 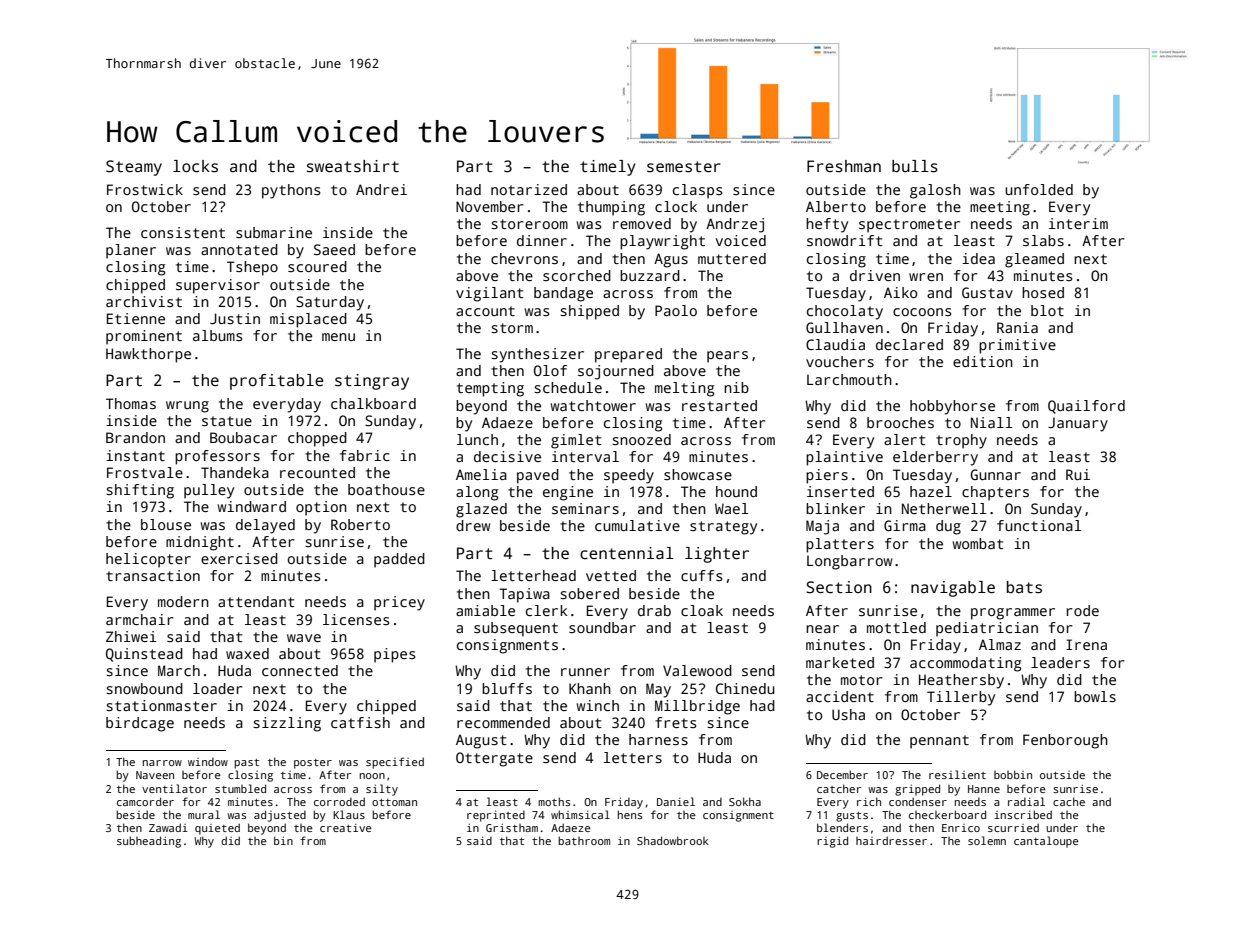 What do you see at coordinates (844, 166) in the page?
I see `Freshman` at bounding box center [844, 166].
